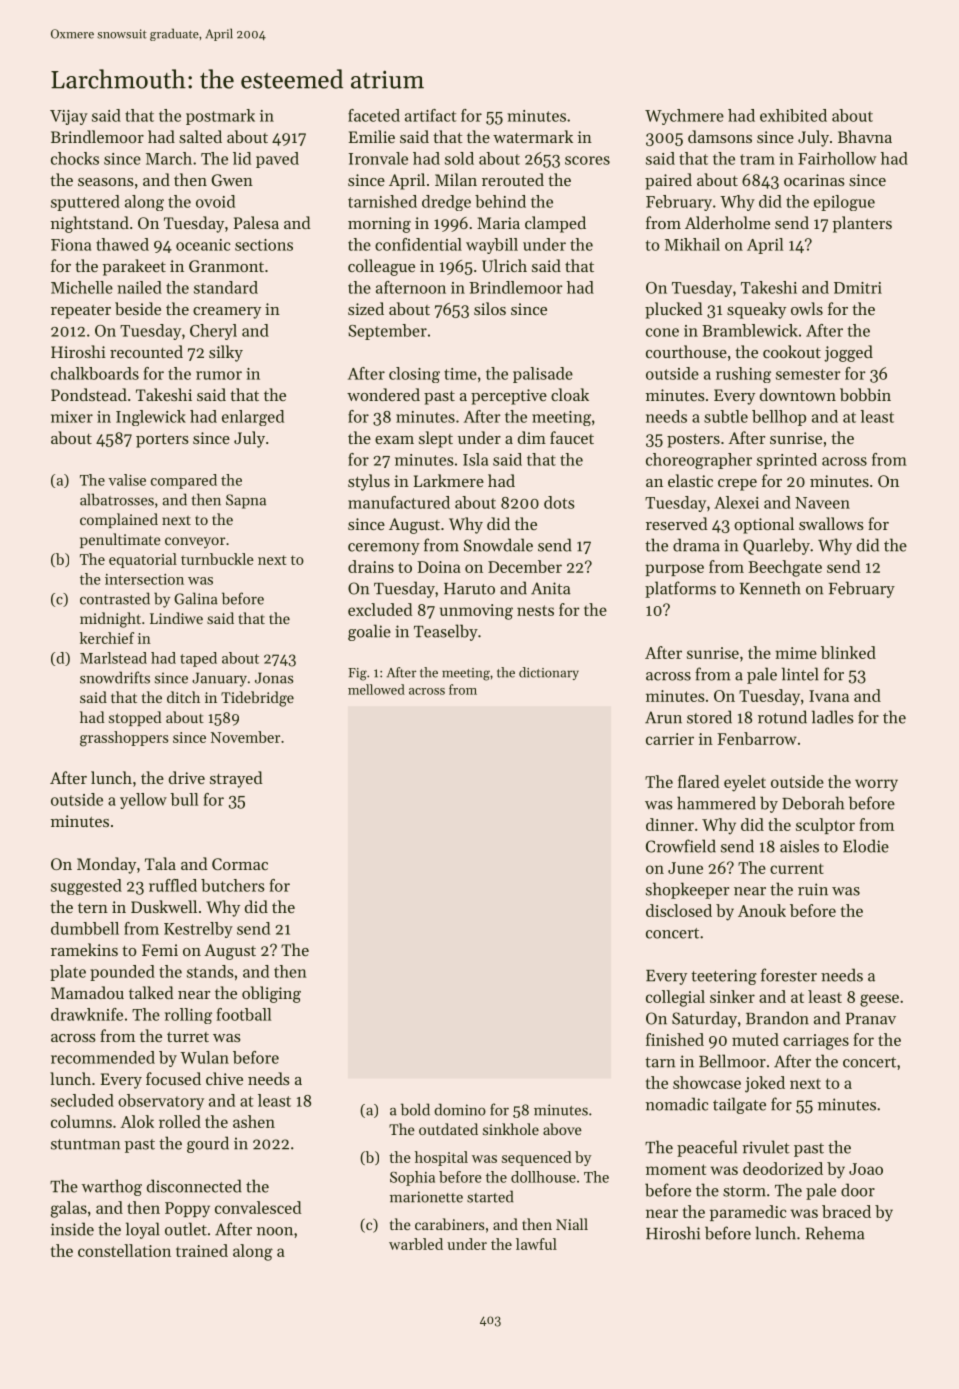 This image has width=959, height=1389. I want to click on Wychmere, so click(684, 117).
